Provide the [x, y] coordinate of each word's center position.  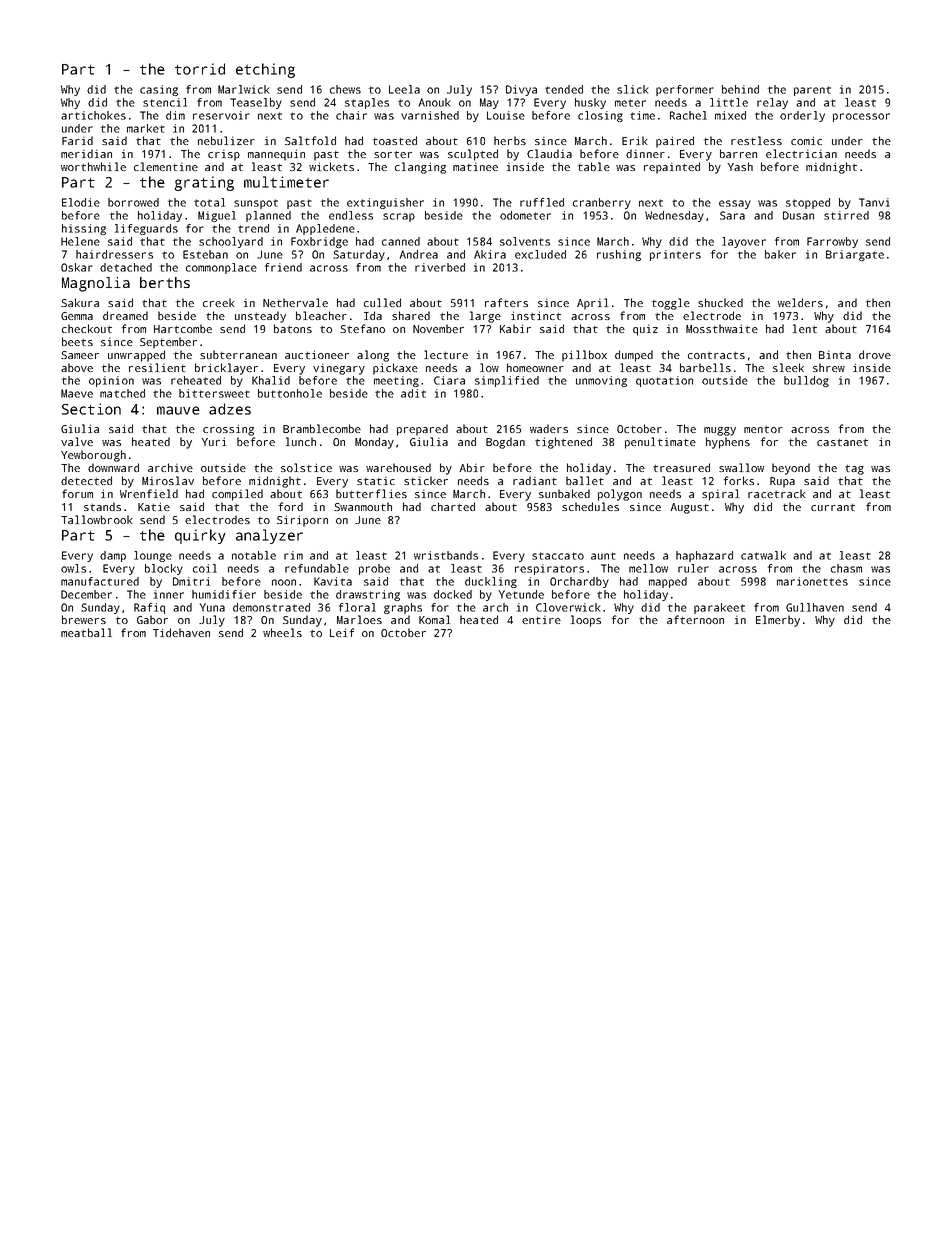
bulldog [806, 381]
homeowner [535, 367]
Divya [521, 90]
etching [265, 70]
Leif [342, 632]
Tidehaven [181, 632]
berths [165, 282]
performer [685, 90]
